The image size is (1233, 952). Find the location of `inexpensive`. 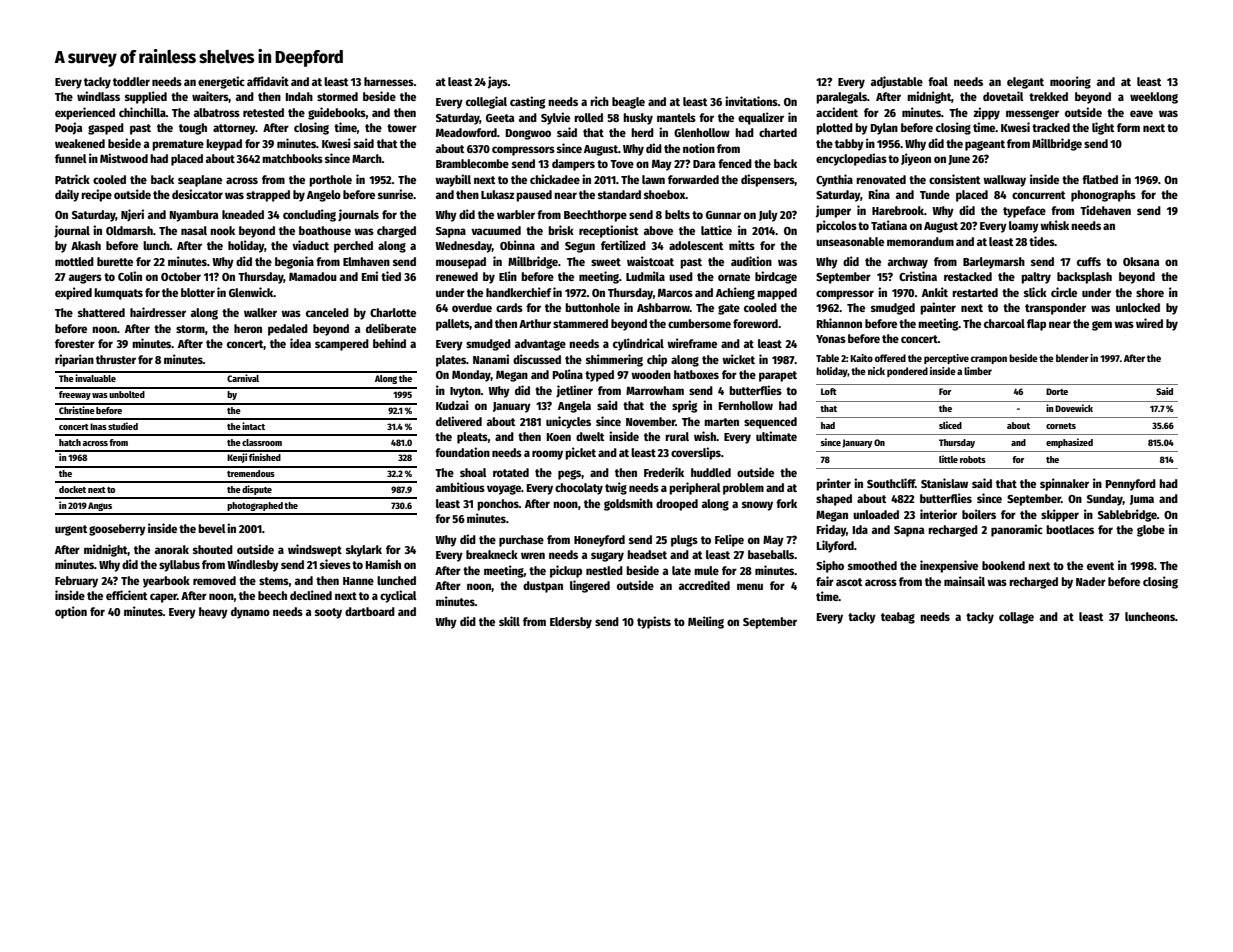

inexpensive is located at coordinates (949, 566).
